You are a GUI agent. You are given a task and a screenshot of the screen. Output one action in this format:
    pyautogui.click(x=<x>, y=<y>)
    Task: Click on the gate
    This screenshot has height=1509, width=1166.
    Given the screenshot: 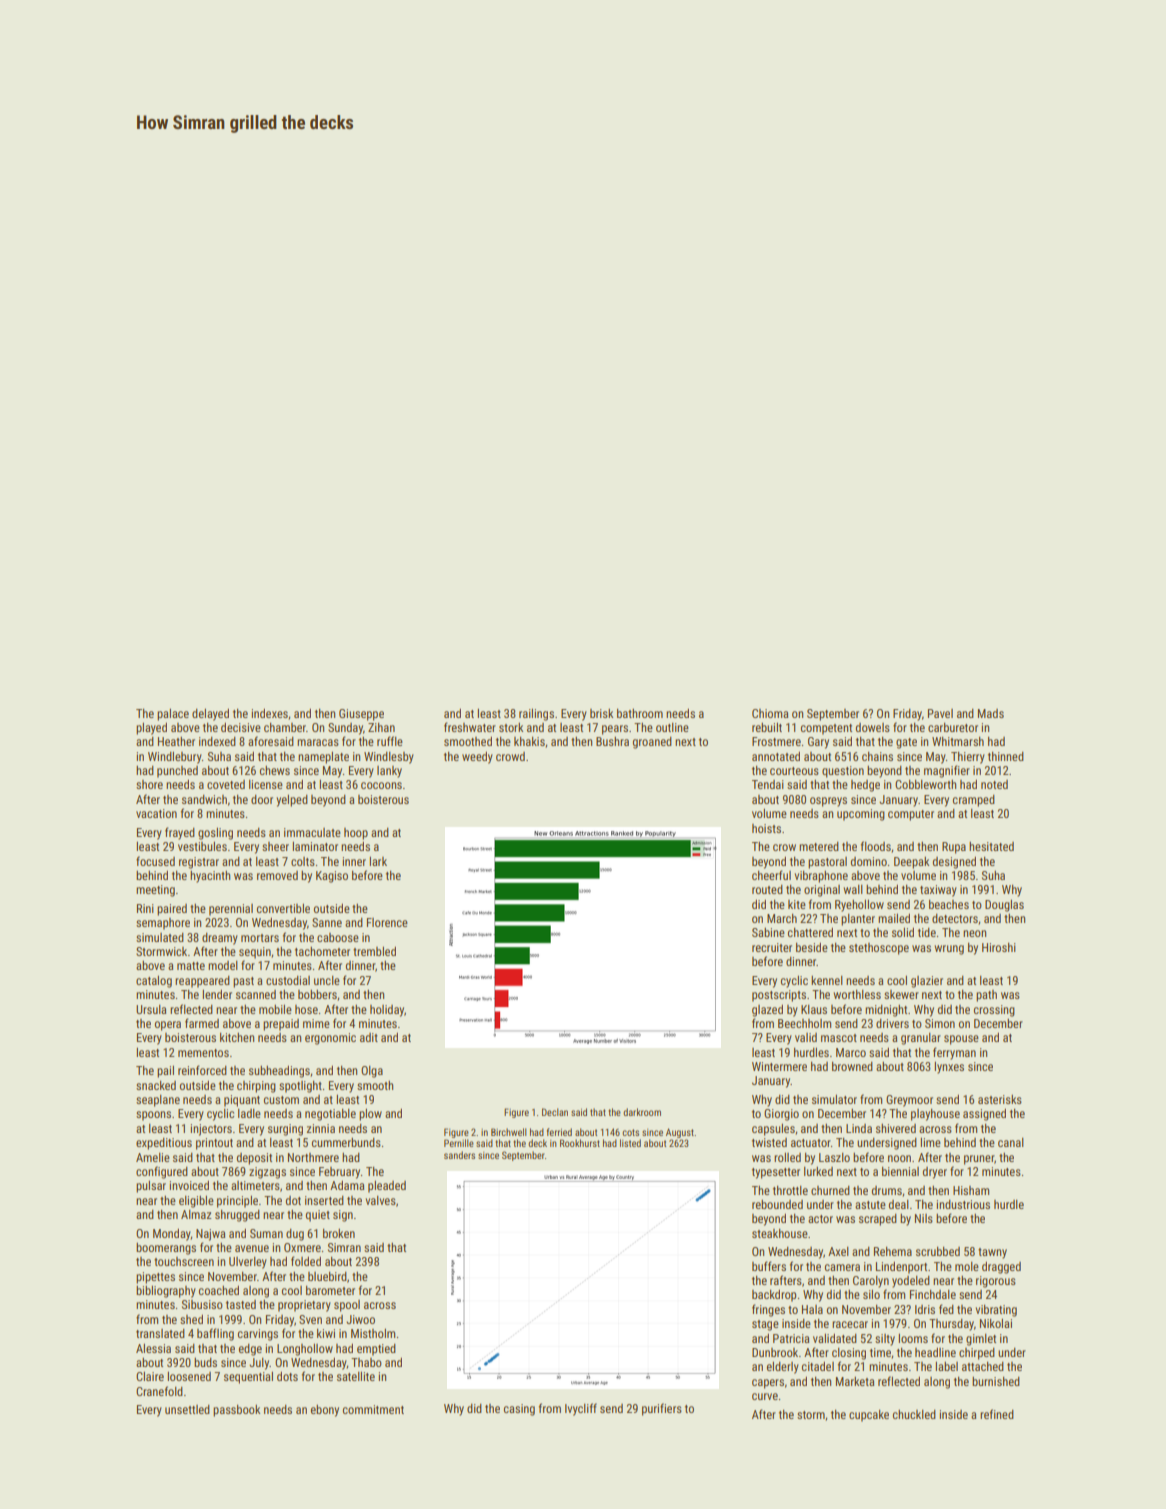 What is the action you would take?
    pyautogui.click(x=906, y=743)
